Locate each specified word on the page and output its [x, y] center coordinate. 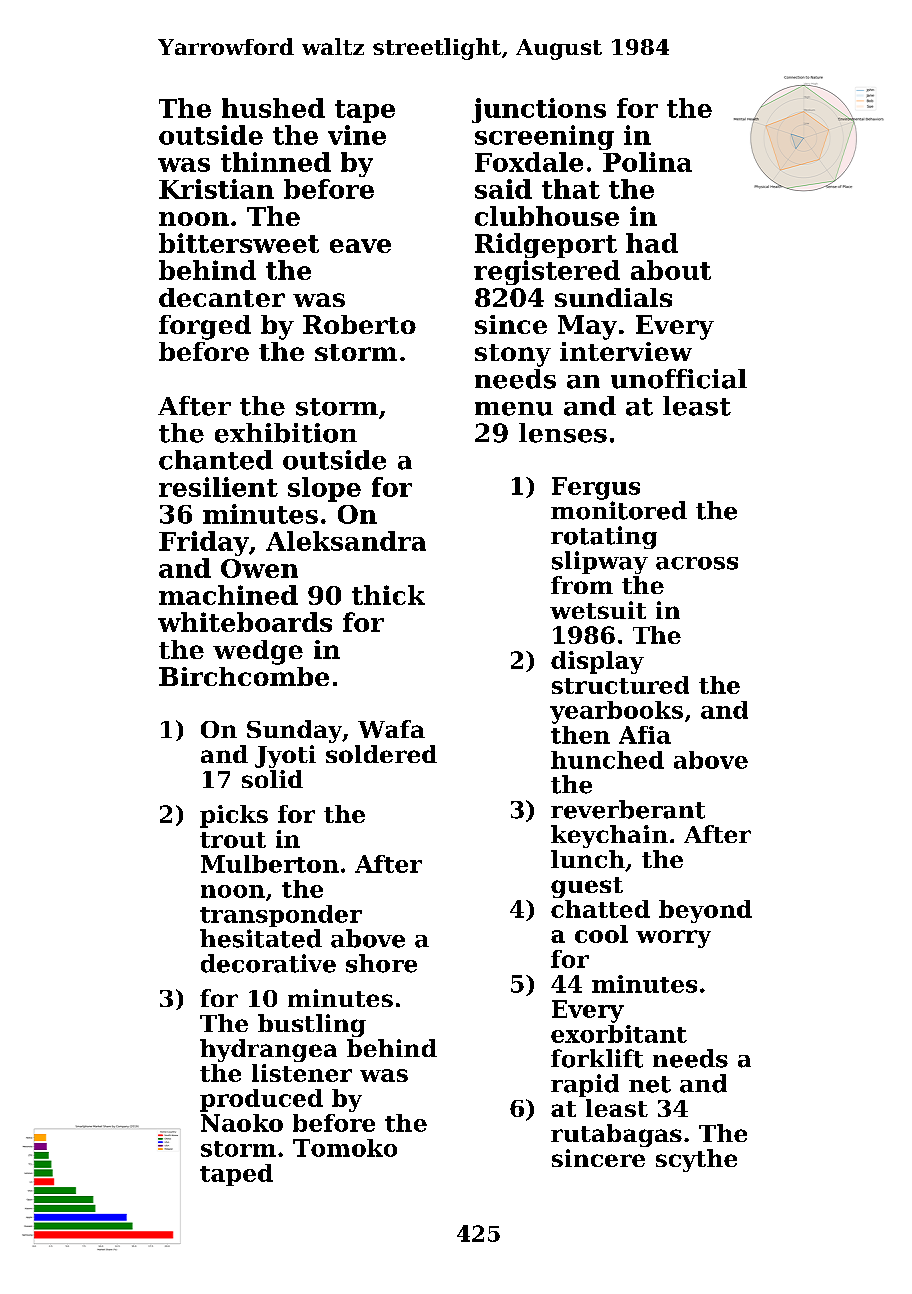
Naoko [242, 1123]
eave [360, 246]
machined [228, 595]
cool [601, 934]
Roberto [359, 324]
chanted [216, 460]
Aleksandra [346, 541]
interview [626, 351]
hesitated [261, 938]
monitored [619, 510]
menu [514, 409]
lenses [563, 433]
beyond [705, 911]
